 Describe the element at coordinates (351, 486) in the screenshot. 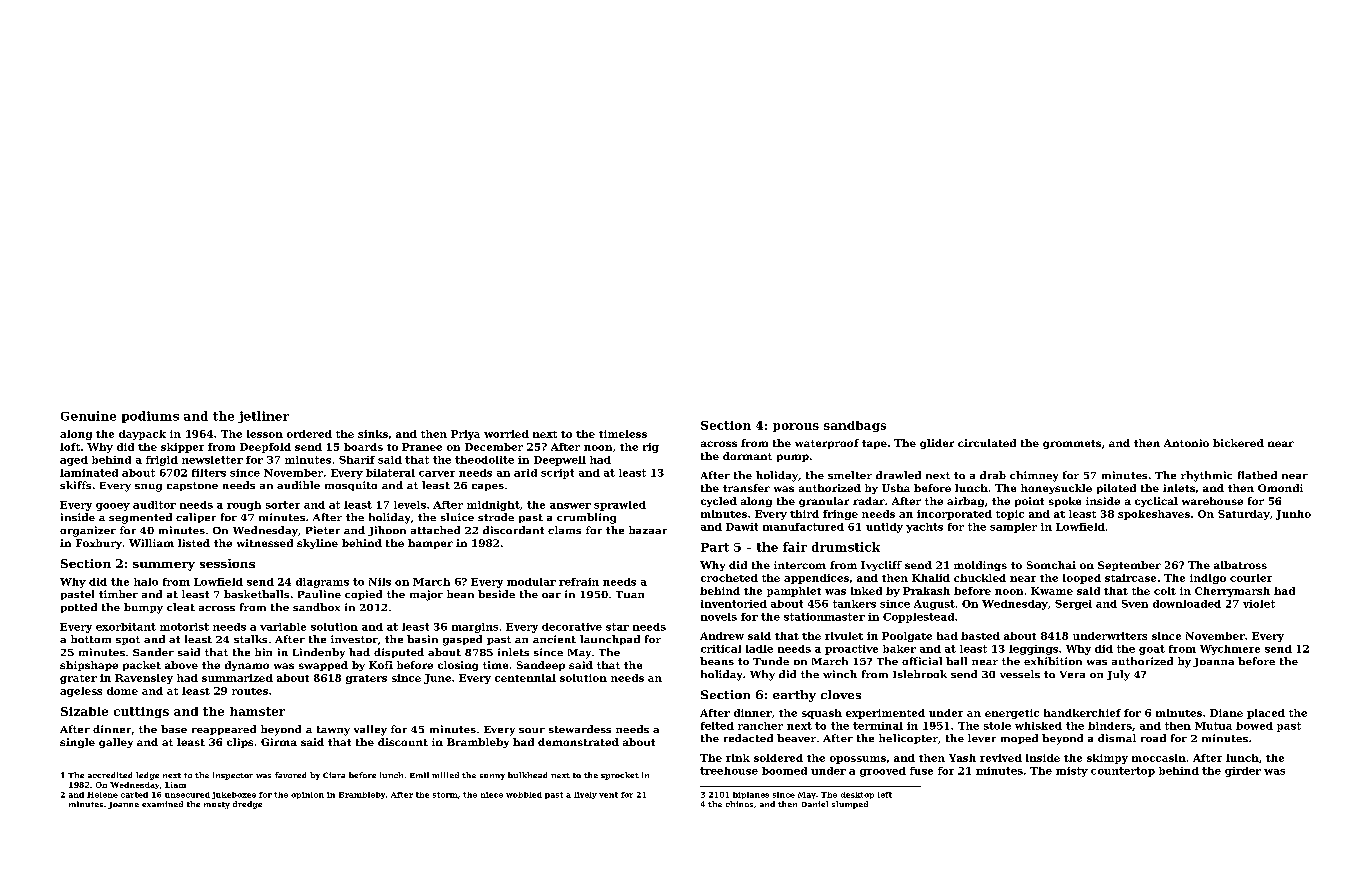

I see `mosquito` at that location.
